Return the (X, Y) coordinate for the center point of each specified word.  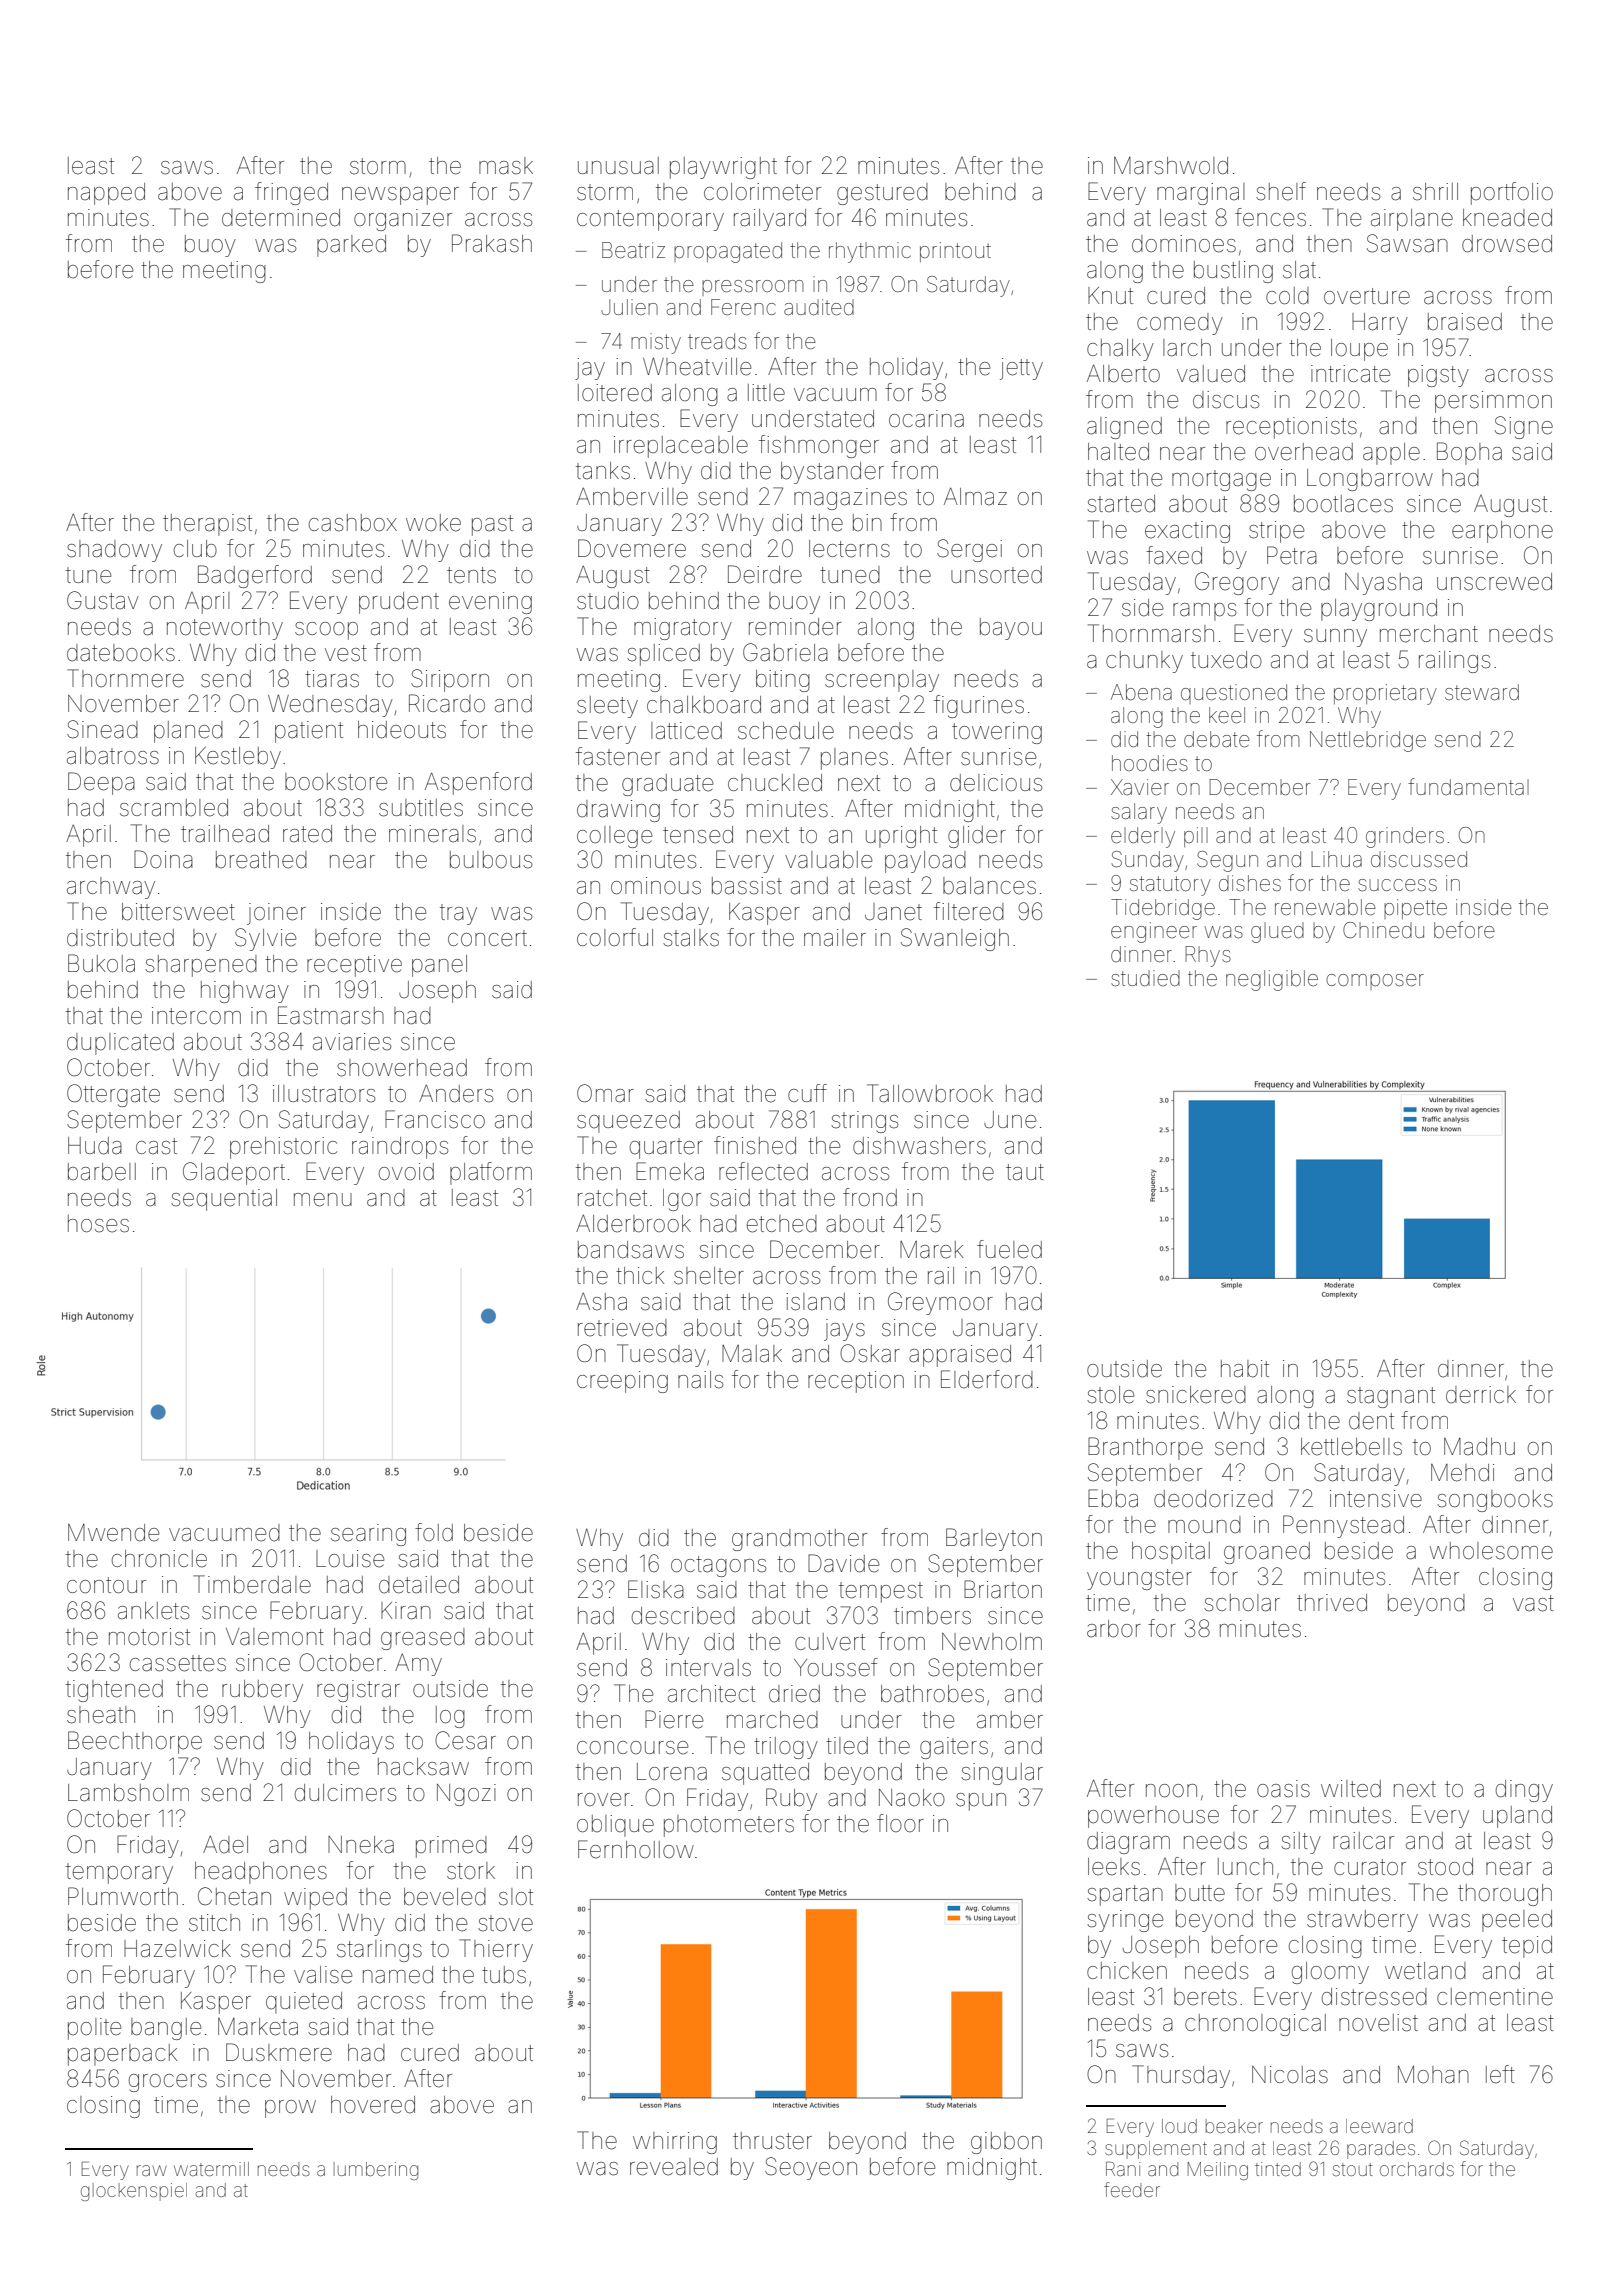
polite (95, 2029)
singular (1002, 1774)
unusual (618, 166)
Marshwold (1171, 166)
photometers (729, 1826)
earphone (1502, 532)
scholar (1242, 1603)
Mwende (114, 1533)
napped (106, 194)
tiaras (332, 679)
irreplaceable (681, 447)
